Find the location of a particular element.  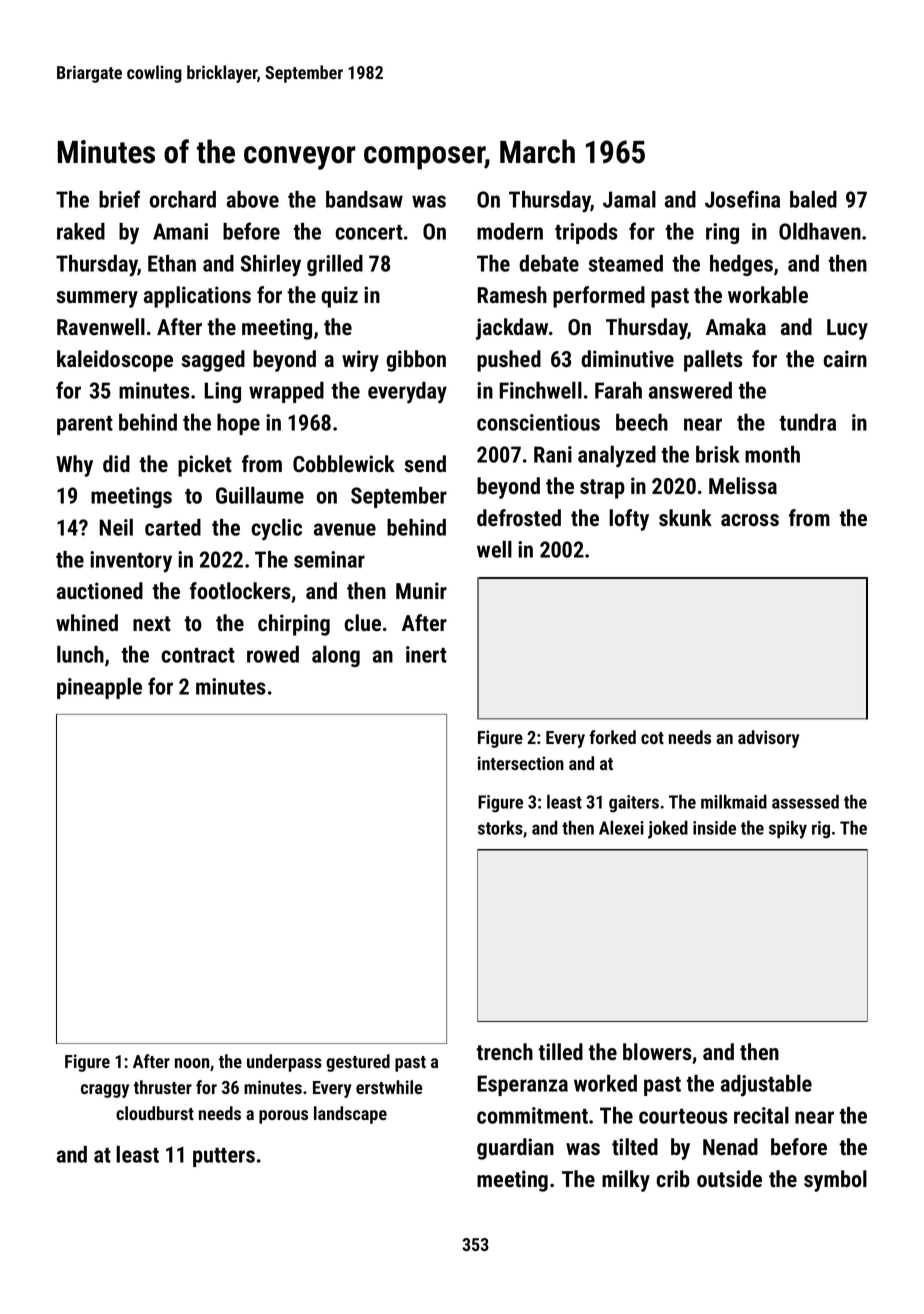

tilted is located at coordinates (635, 1147).
